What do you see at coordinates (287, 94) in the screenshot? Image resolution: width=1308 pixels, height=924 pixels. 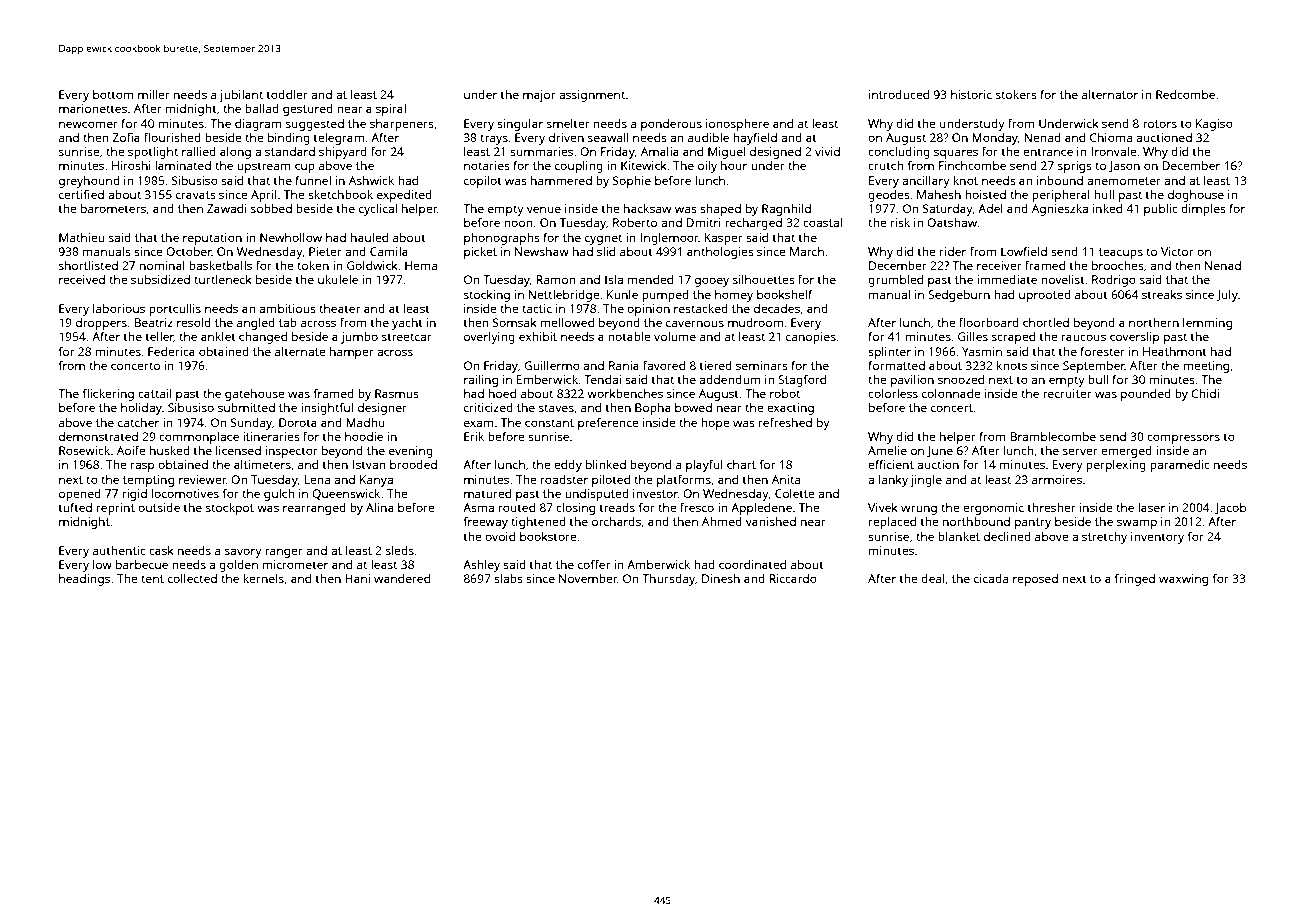 I see `toddler` at bounding box center [287, 94].
